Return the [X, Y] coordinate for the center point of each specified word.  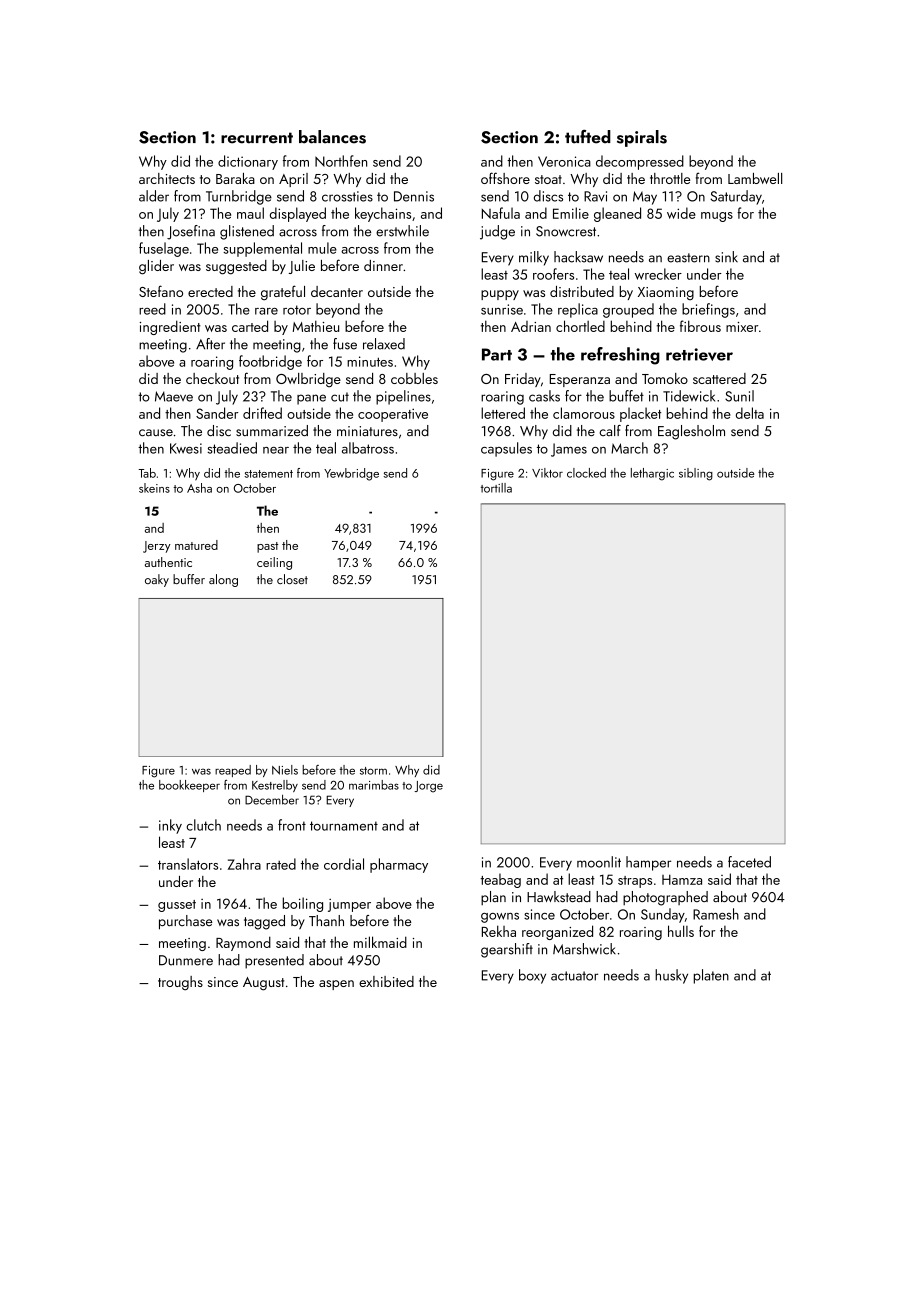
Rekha [499, 931]
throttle [670, 178]
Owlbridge [308, 380]
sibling [696, 474]
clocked [586, 473]
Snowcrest [566, 231]
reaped [233, 771]
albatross [368, 448]
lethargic [652, 474]
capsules [506, 449]
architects [167, 178]
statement [268, 474]
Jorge [428, 787]
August [263, 984]
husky [671, 976]
